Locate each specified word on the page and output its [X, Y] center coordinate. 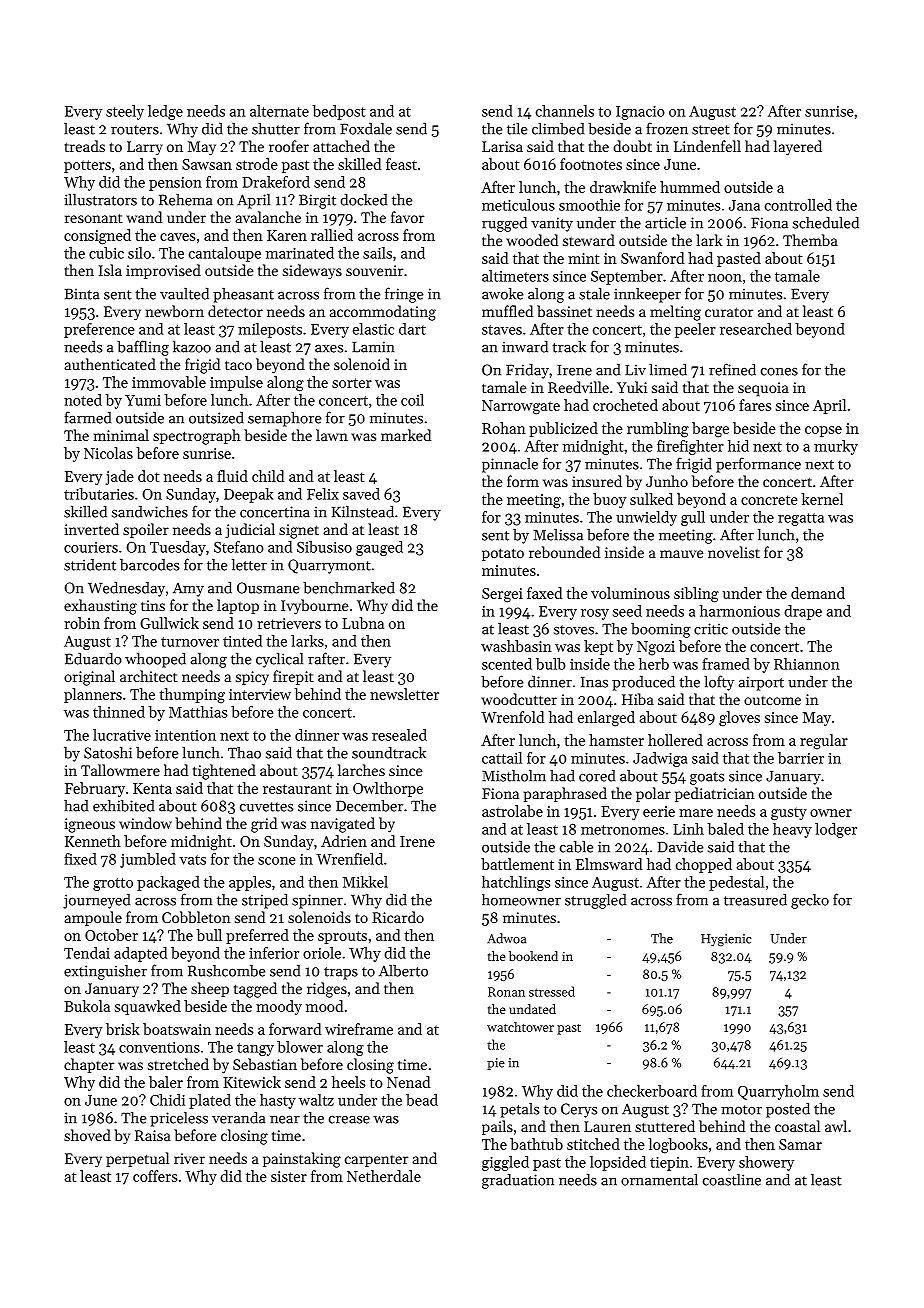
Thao [244, 753]
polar [653, 794]
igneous [90, 825]
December [369, 806]
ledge [165, 112]
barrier [801, 758]
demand [818, 593]
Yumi [143, 400]
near [285, 1120]
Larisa [502, 146]
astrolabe [512, 811]
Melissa [558, 535]
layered [798, 148]
